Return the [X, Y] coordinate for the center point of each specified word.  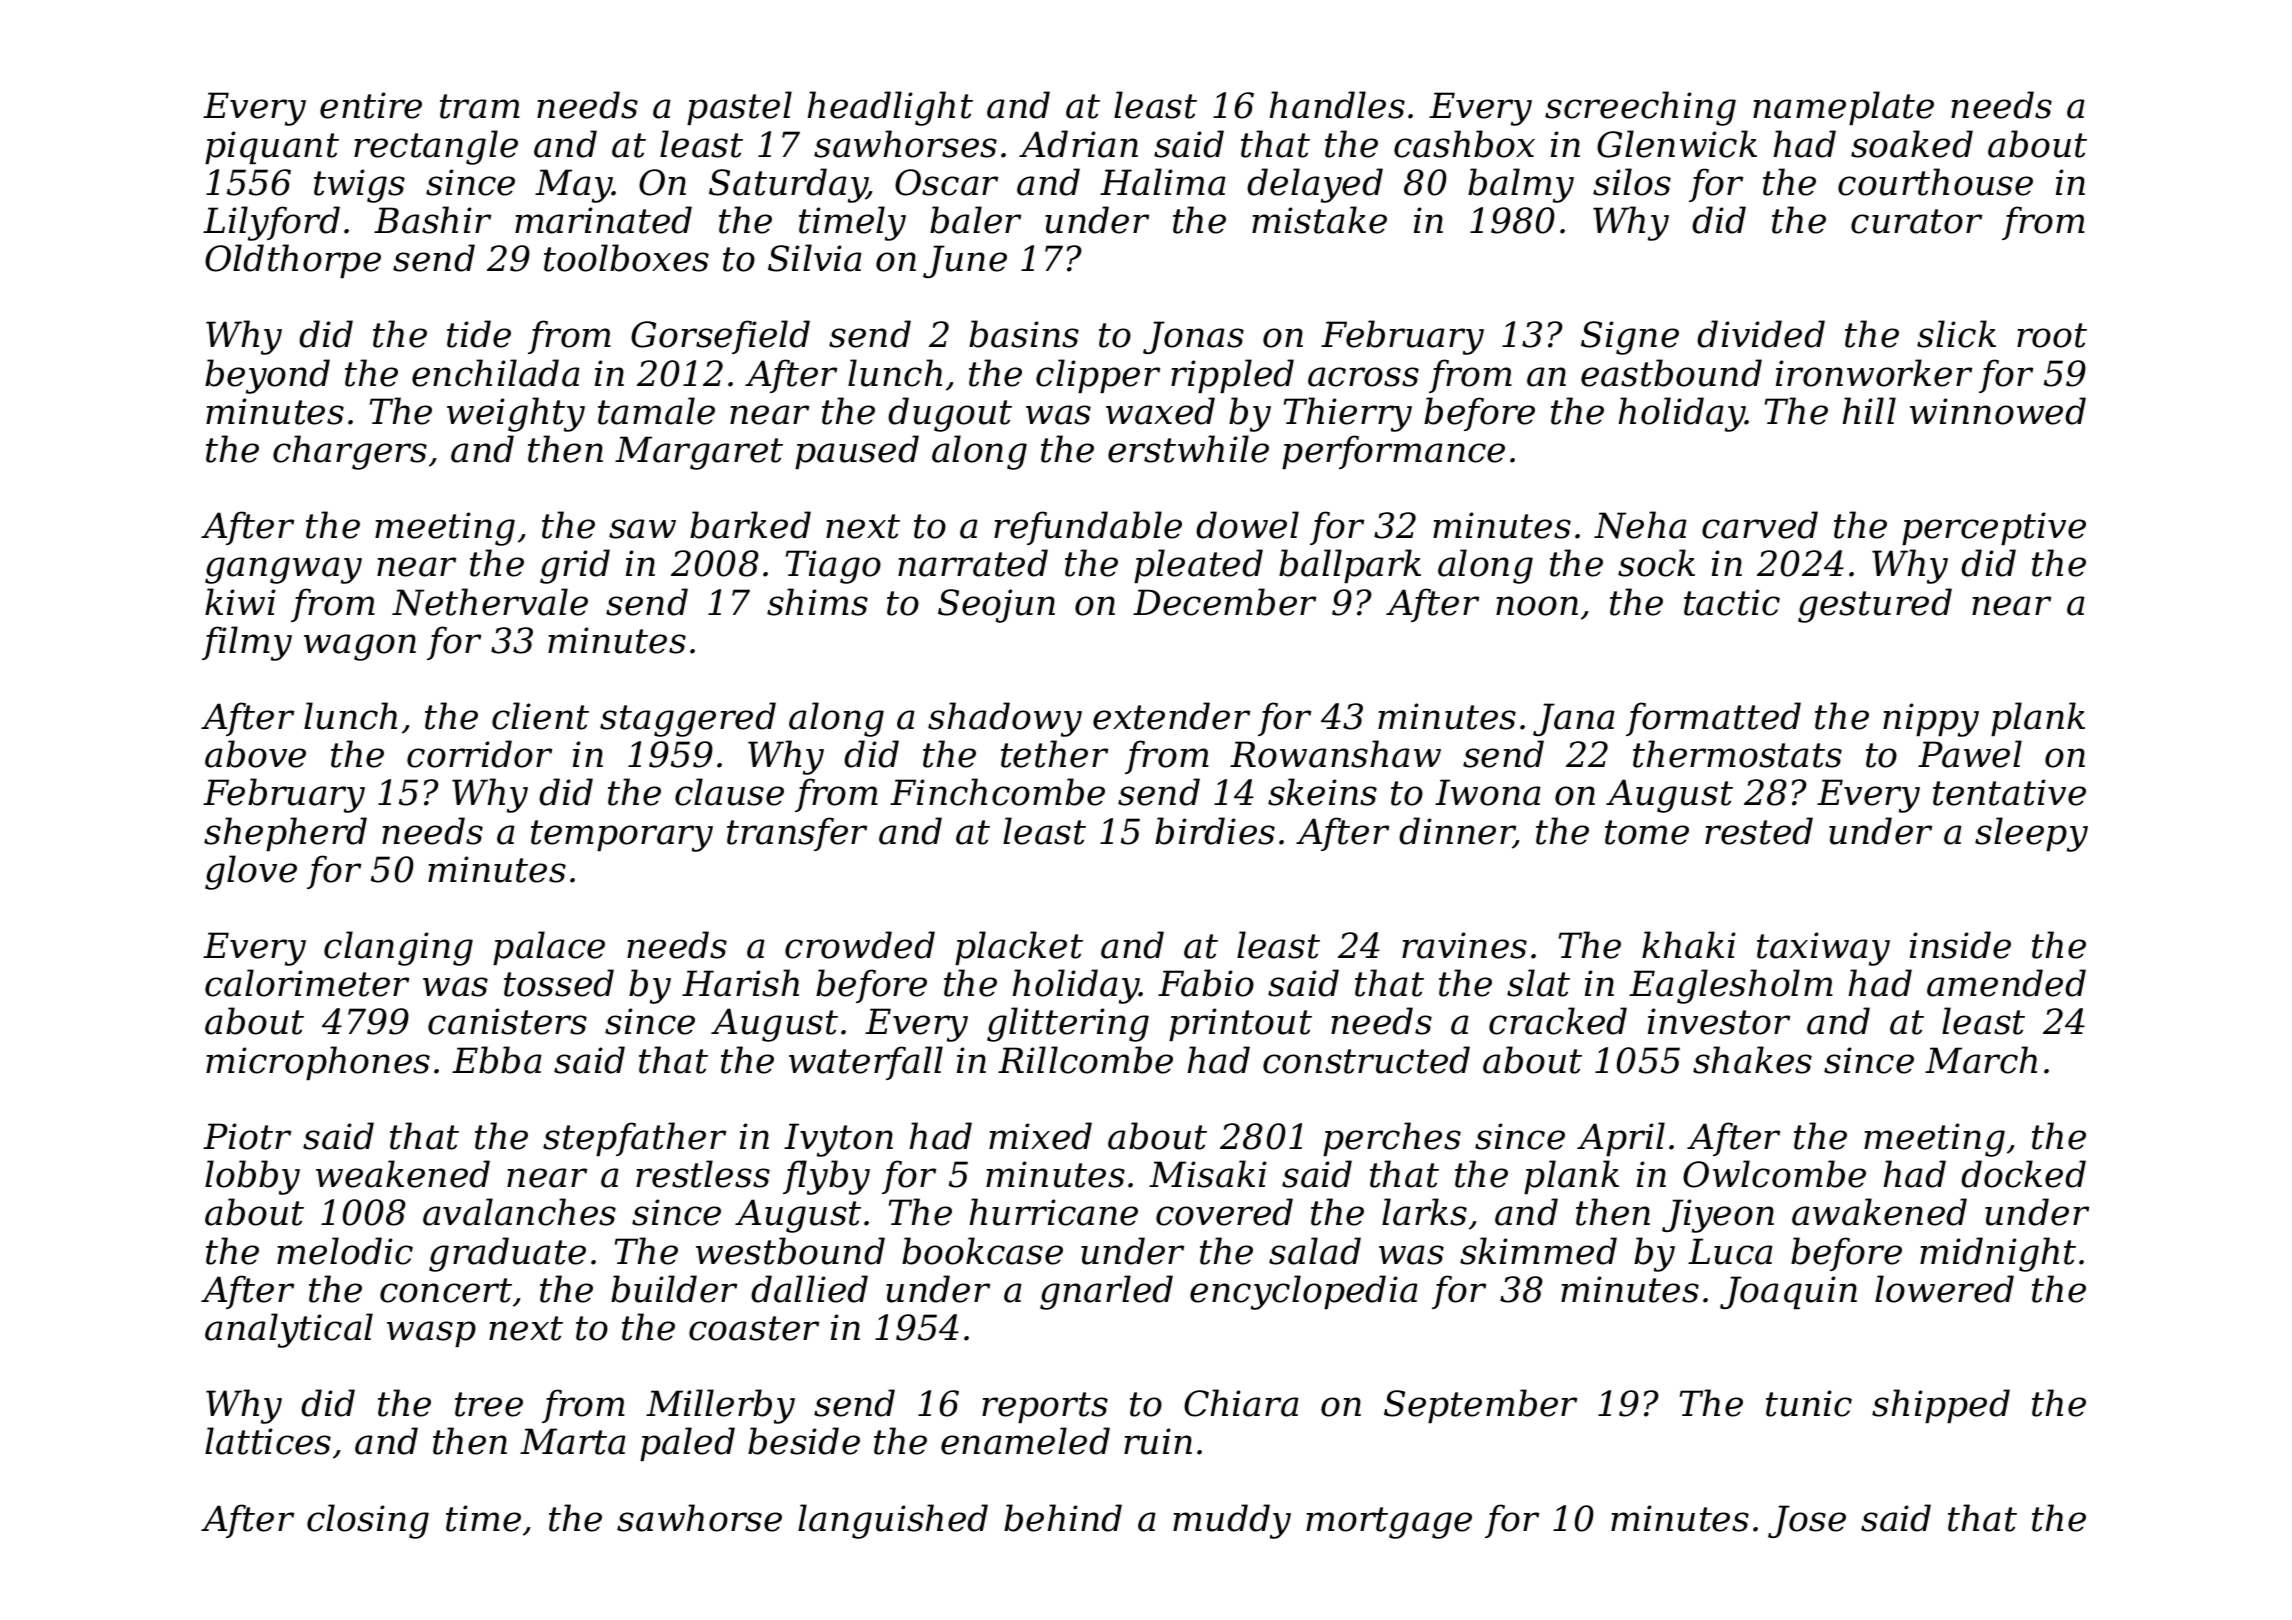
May [573, 186]
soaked [1912, 144]
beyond [267, 376]
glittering [1068, 1024]
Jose [1807, 1521]
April [1621, 1139]
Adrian [1078, 144]
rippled [1232, 376]
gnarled [1106, 1292]
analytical [289, 1330]
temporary [622, 836]
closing [368, 1521]
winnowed [1998, 411]
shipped [1941, 1406]
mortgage [1389, 1523]
